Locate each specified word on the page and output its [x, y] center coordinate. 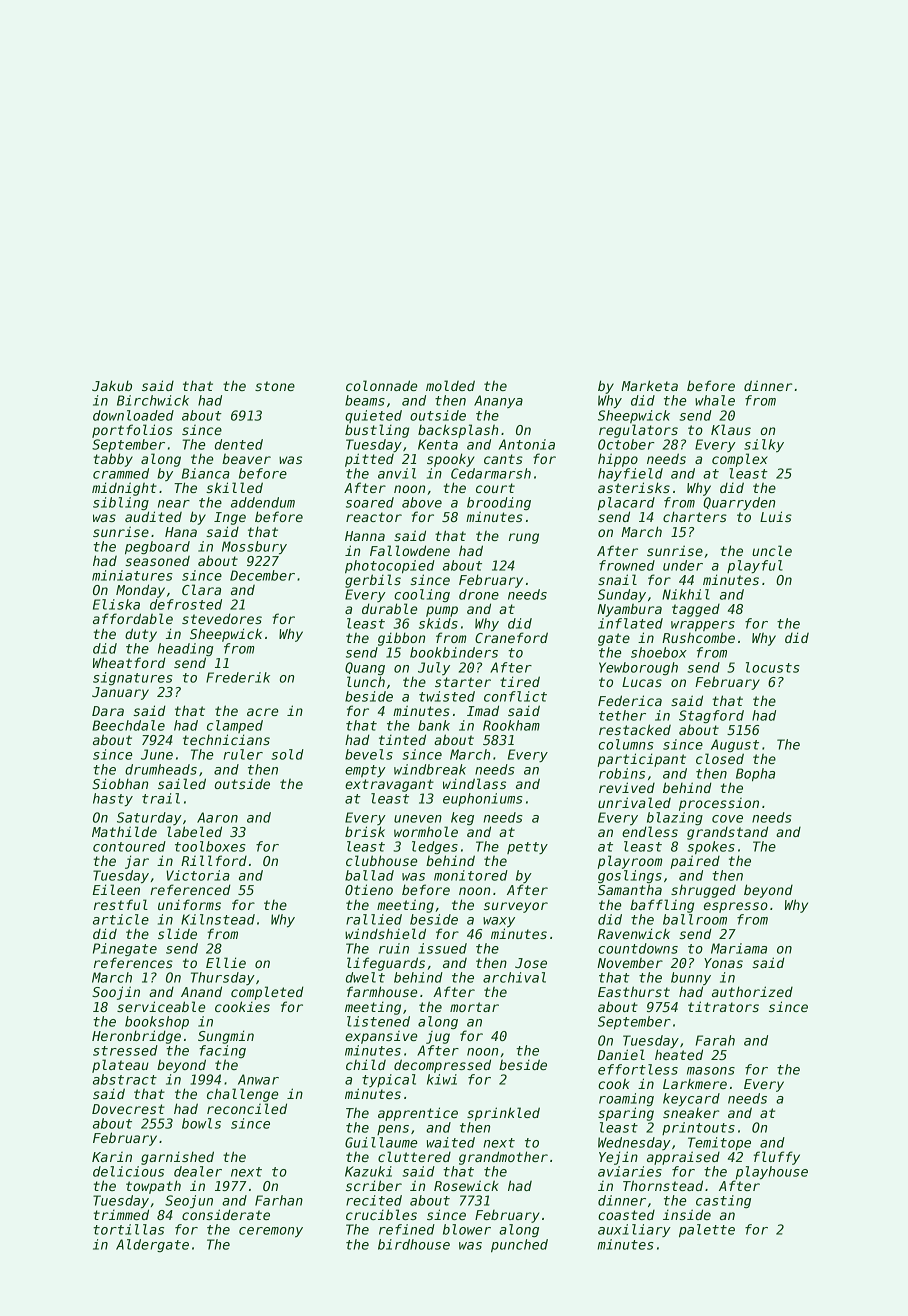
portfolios [132, 431]
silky [764, 445]
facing [222, 1051]
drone [479, 594]
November [630, 962]
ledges [435, 847]
